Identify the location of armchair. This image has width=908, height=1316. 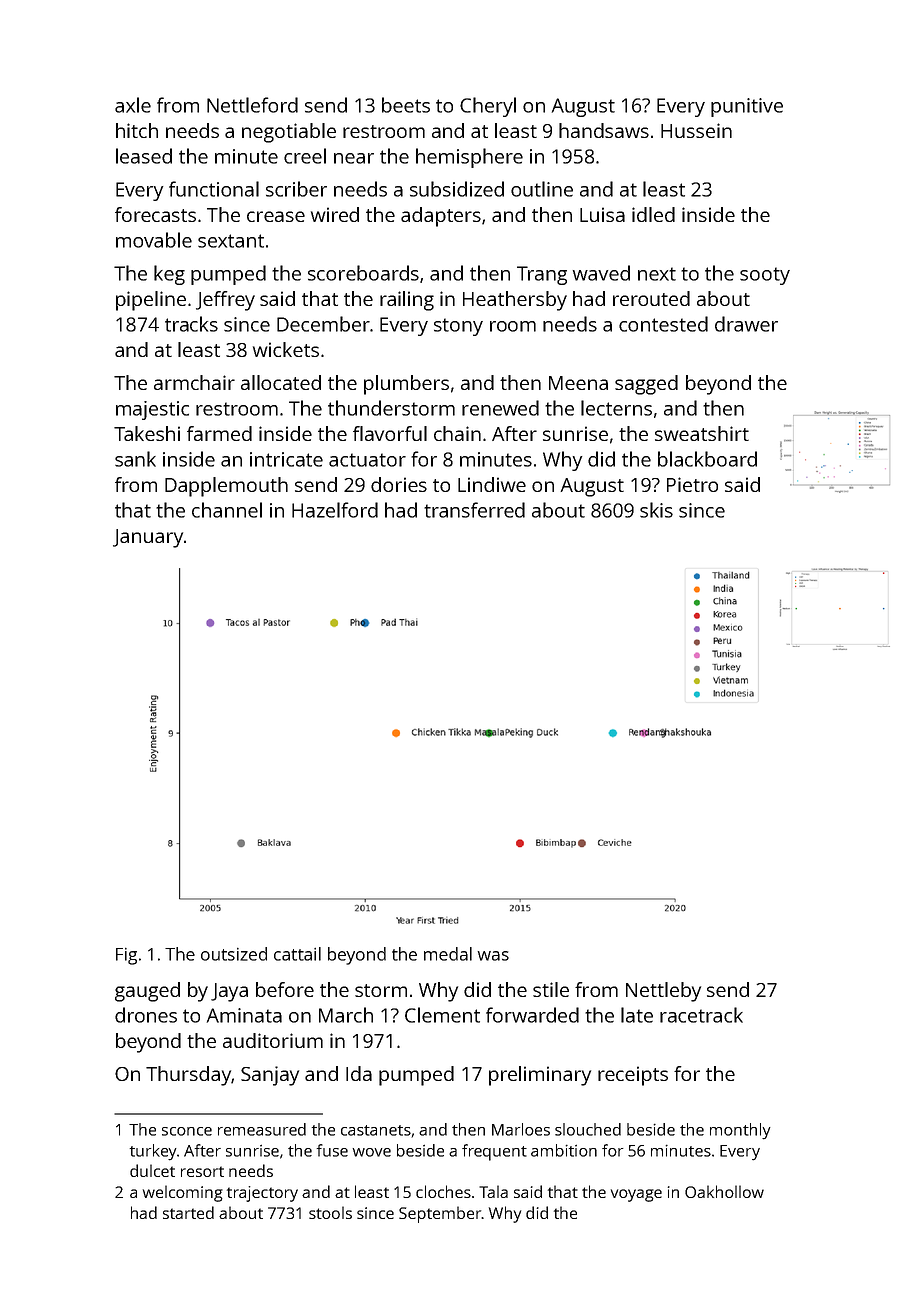
(194, 382).
